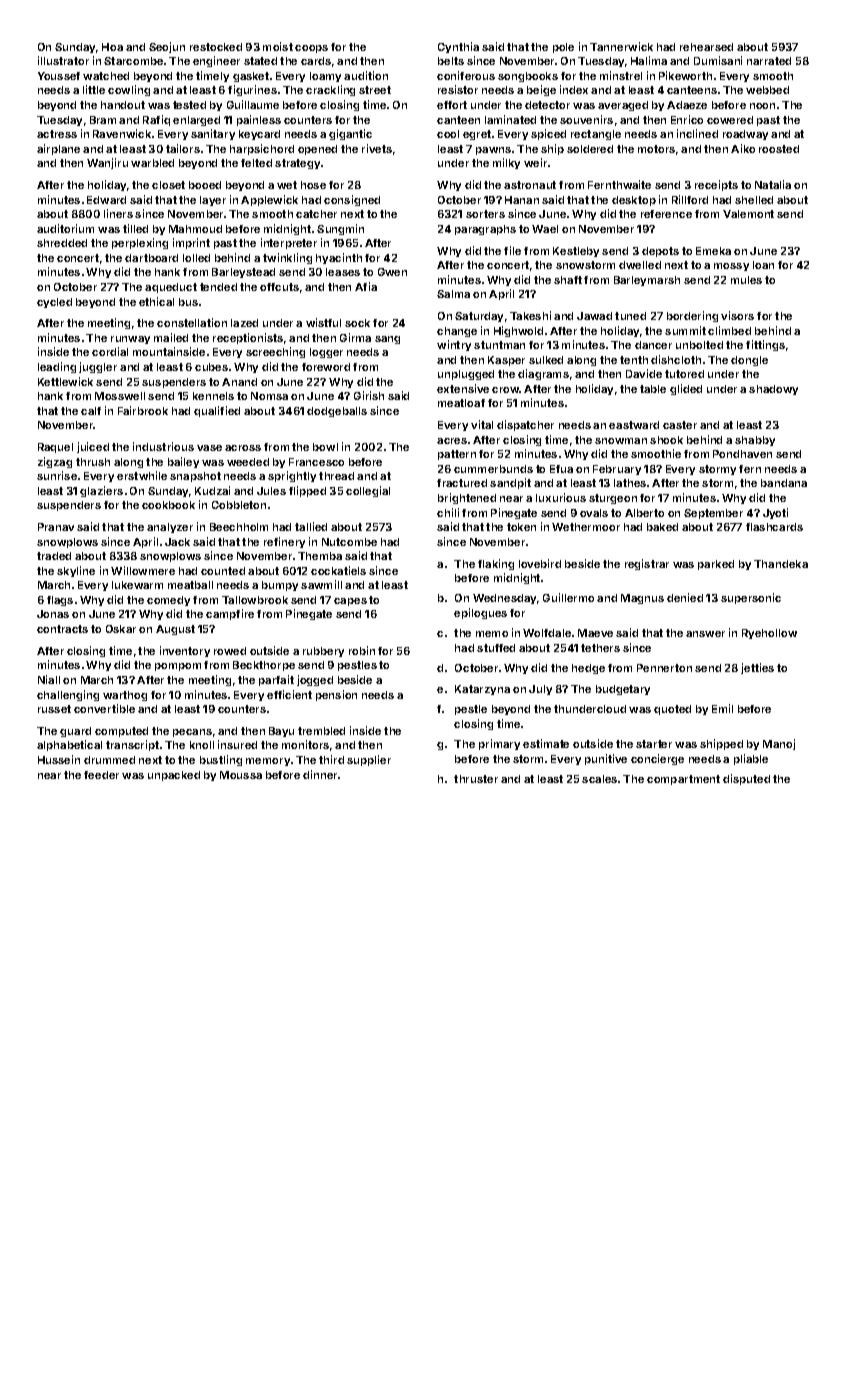  What do you see at coordinates (748, 214) in the image?
I see `Valemont` at bounding box center [748, 214].
